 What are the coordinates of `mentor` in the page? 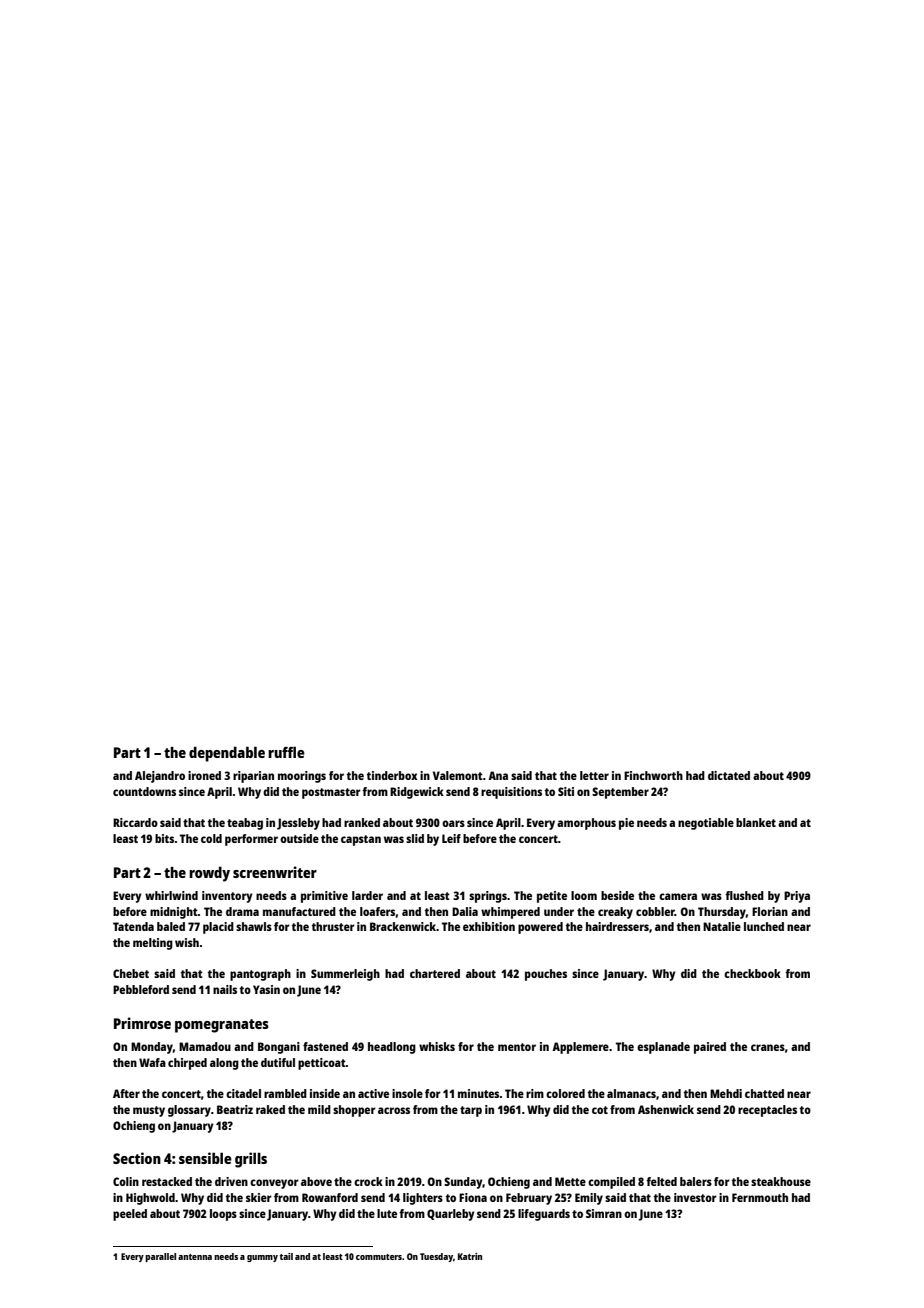 It's located at (517, 1047).
